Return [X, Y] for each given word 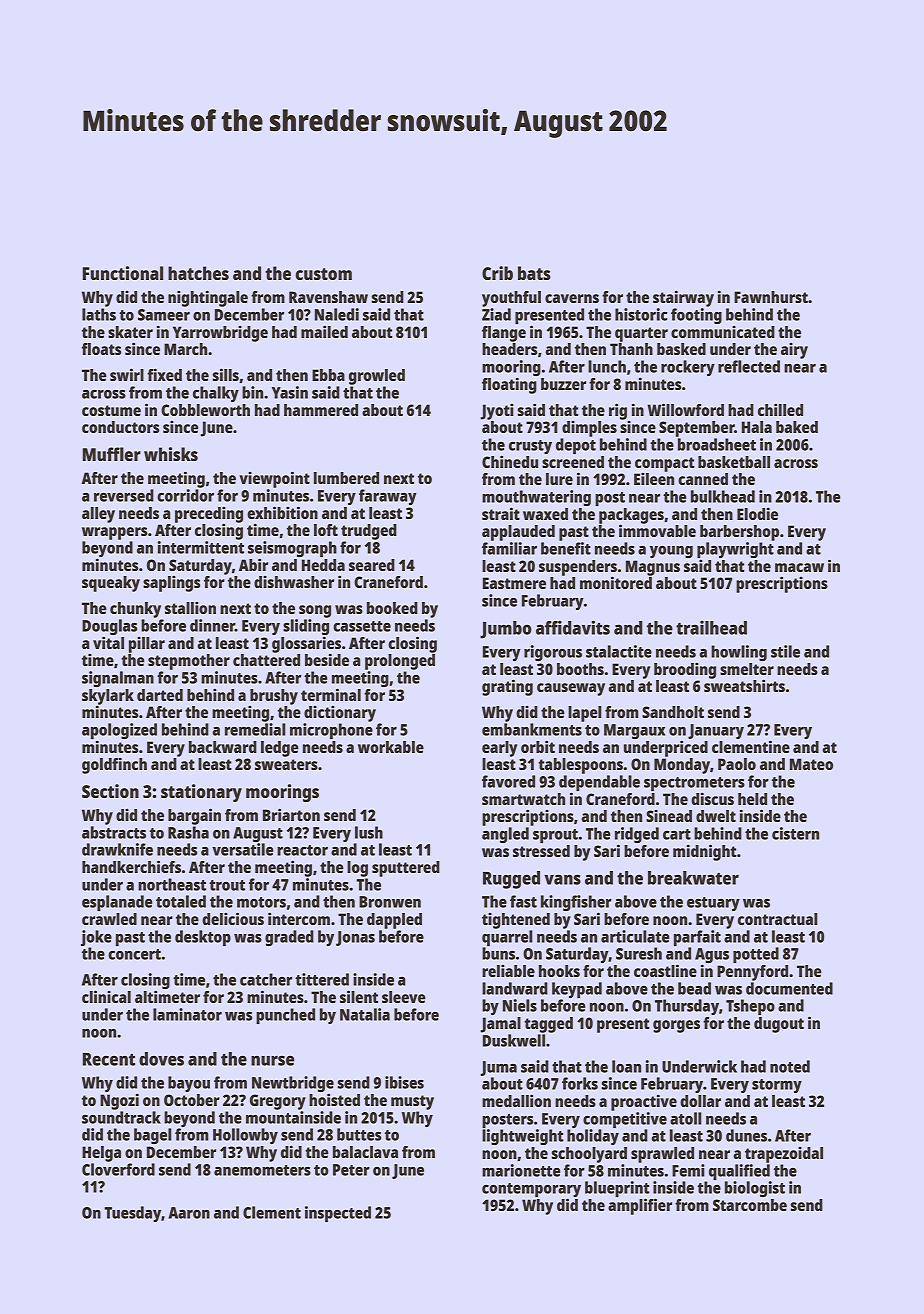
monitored [616, 582]
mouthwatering [536, 498]
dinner [212, 625]
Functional [123, 273]
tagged [548, 1025]
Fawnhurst [771, 297]
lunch [607, 366]
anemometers [262, 1170]
